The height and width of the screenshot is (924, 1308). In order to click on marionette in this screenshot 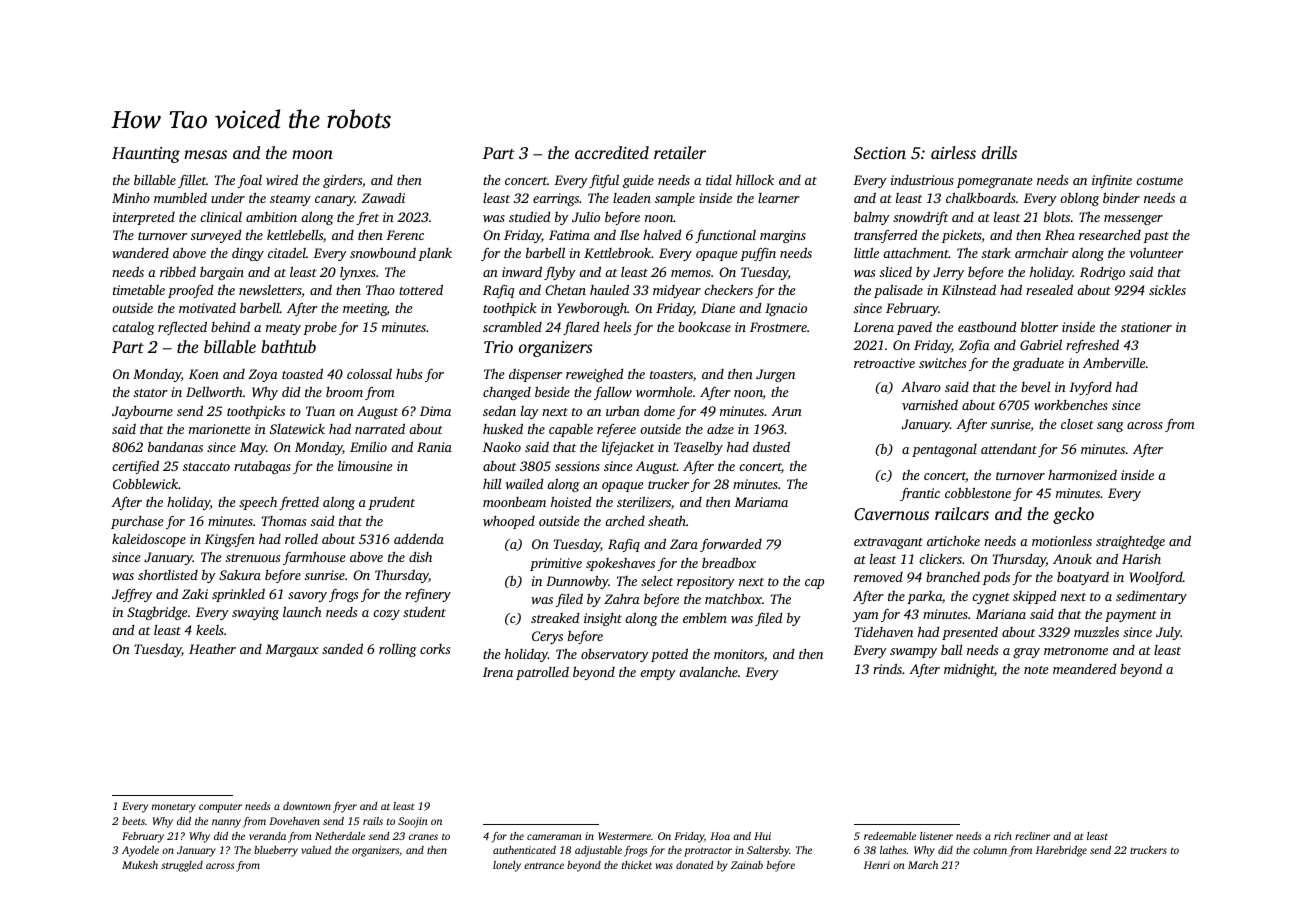, I will do `click(220, 429)`.
